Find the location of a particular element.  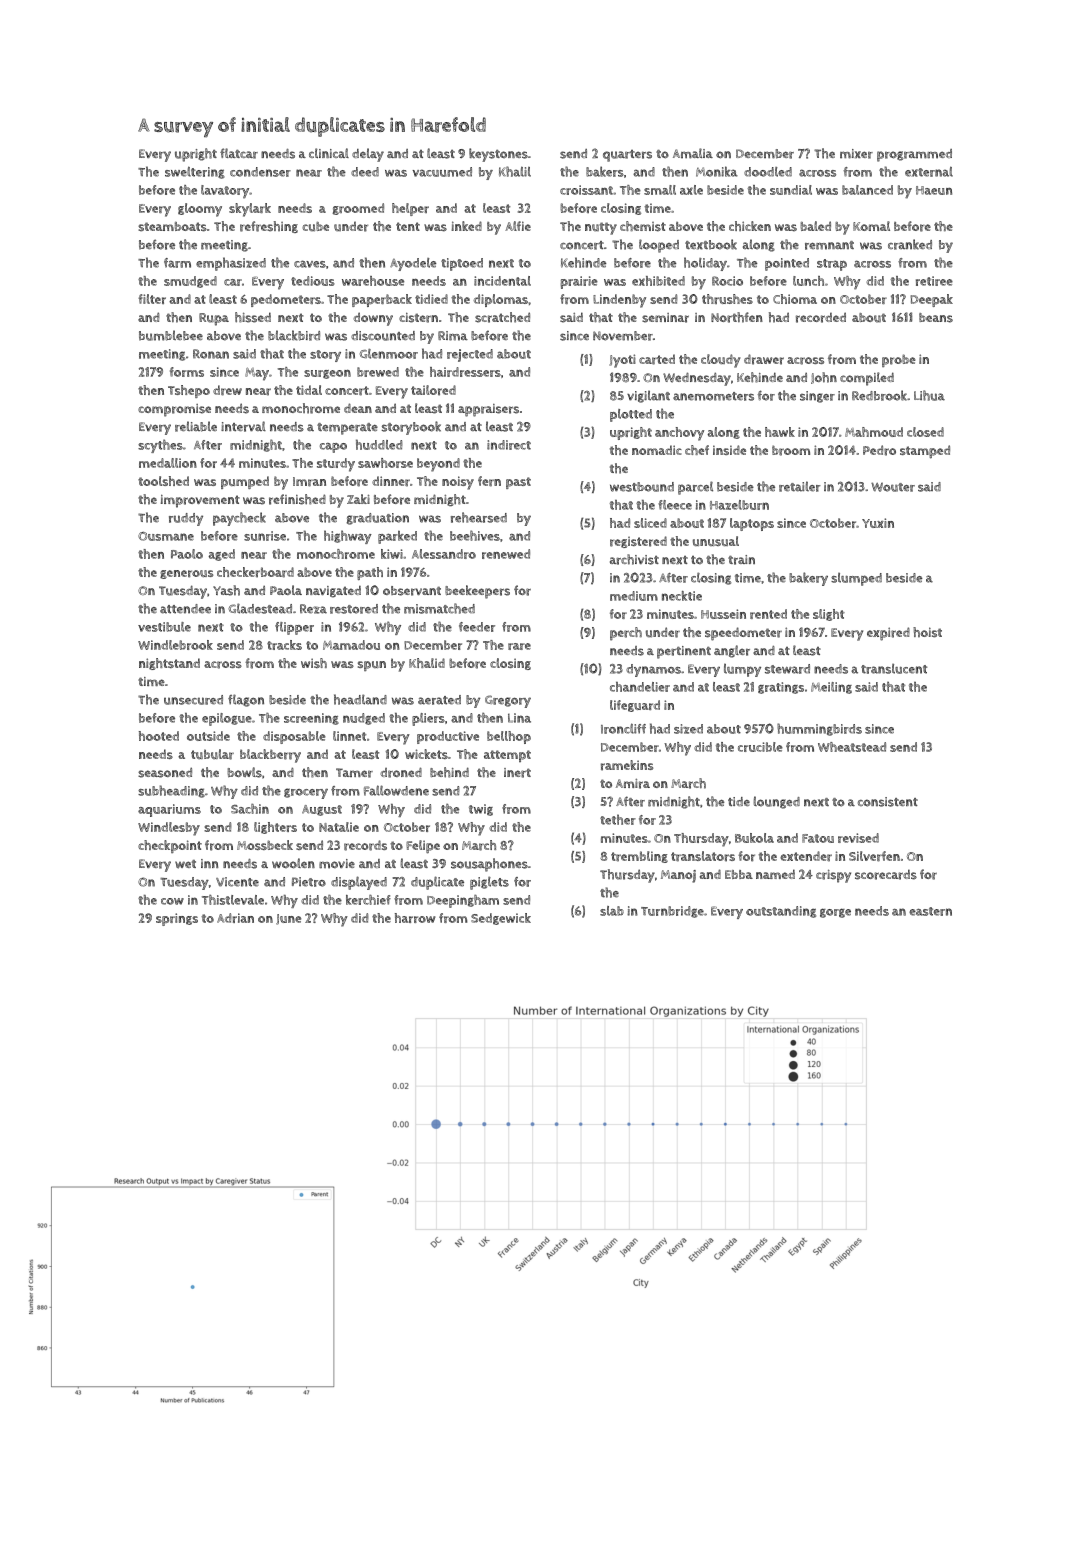

diplomas is located at coordinates (500, 300).
